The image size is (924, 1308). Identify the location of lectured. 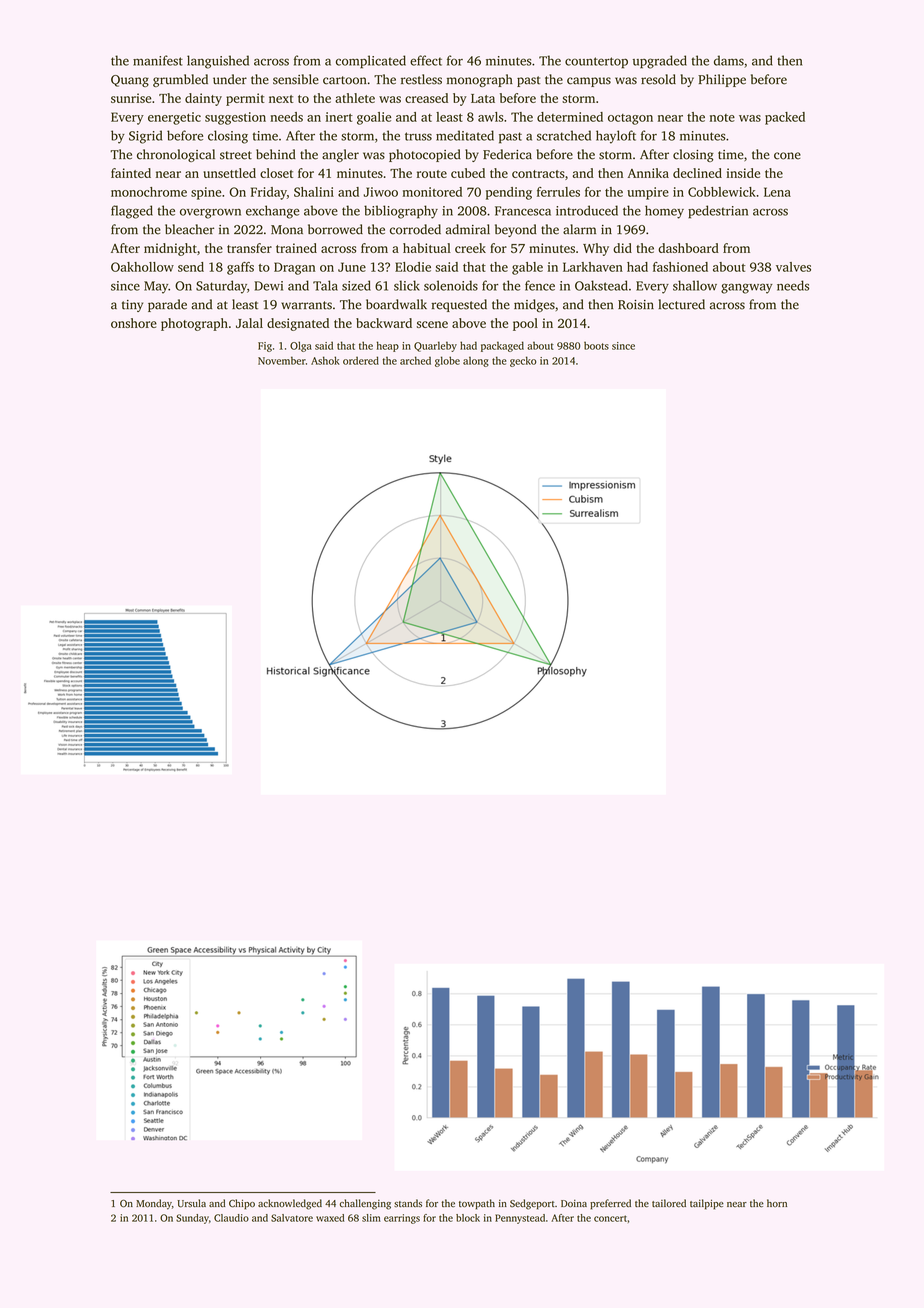
(681, 304).
